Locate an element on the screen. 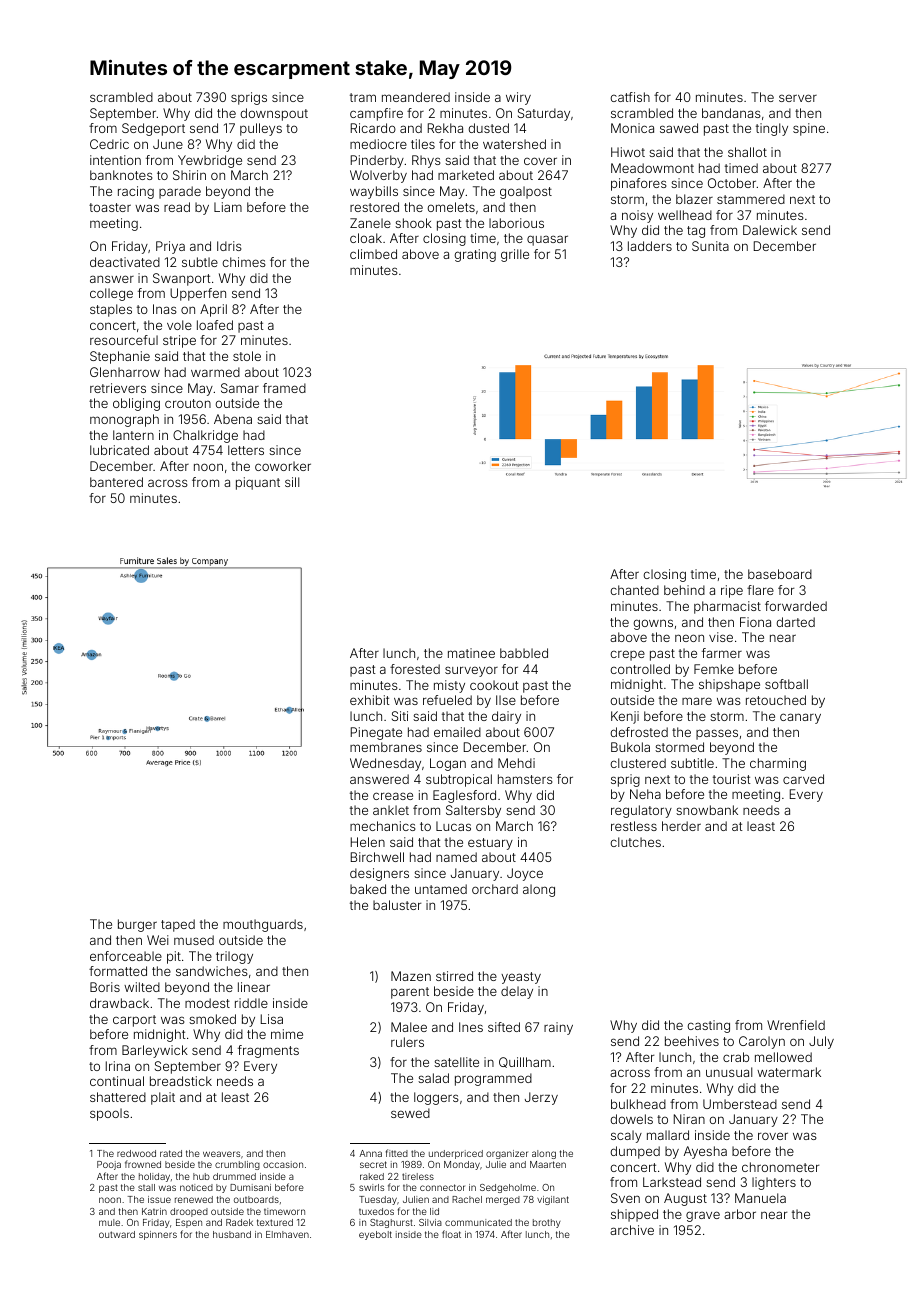 This screenshot has width=924, height=1308. piquant is located at coordinates (258, 483).
